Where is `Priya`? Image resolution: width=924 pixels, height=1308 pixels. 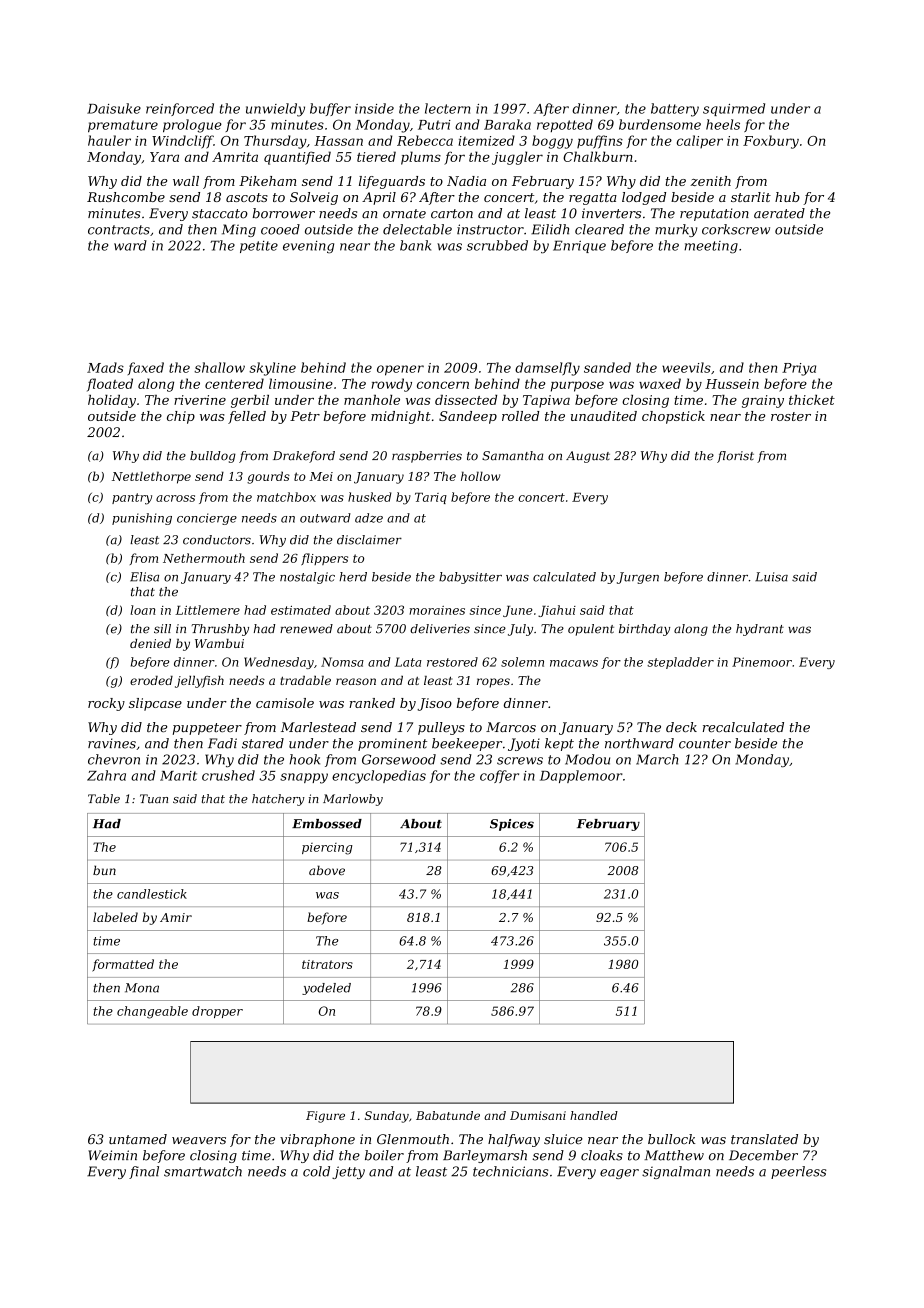 Priya is located at coordinates (799, 369).
